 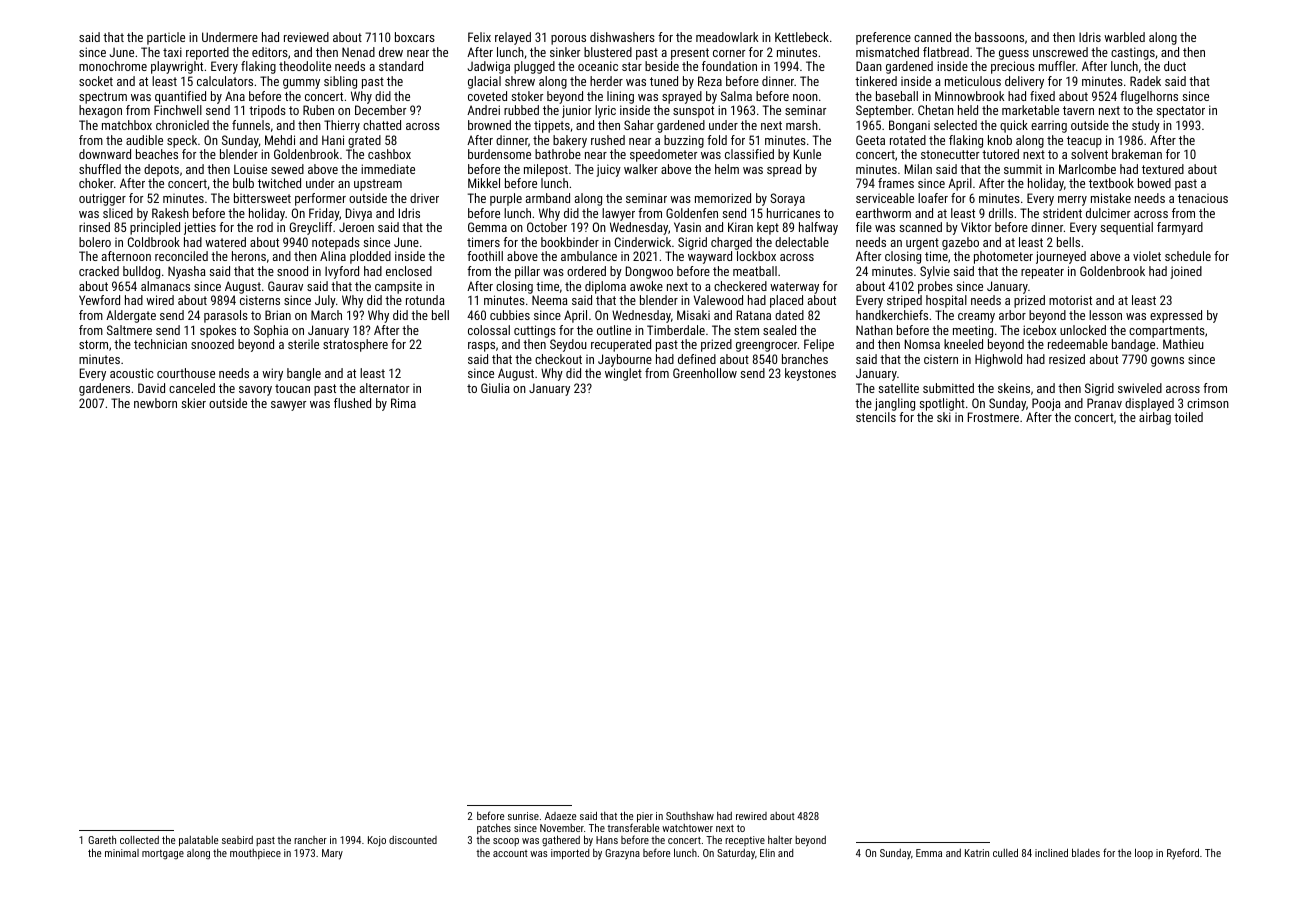 What do you see at coordinates (690, 816) in the screenshot?
I see `Southshaw` at bounding box center [690, 816].
